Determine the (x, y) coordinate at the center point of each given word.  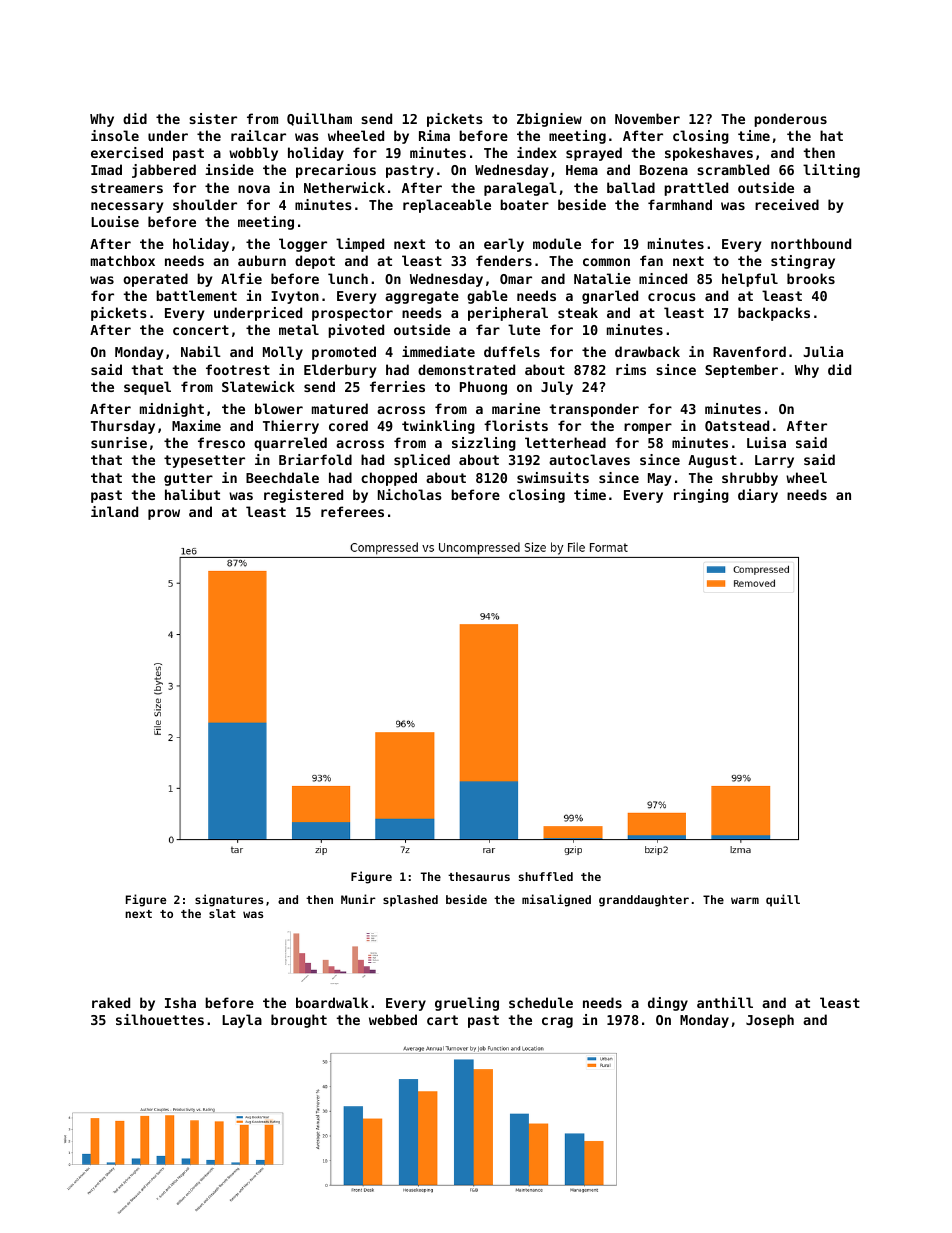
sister (213, 118)
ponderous (790, 120)
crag (557, 1022)
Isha (180, 1002)
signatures (229, 900)
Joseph (770, 1021)
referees (352, 511)
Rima (434, 135)
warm (745, 900)
